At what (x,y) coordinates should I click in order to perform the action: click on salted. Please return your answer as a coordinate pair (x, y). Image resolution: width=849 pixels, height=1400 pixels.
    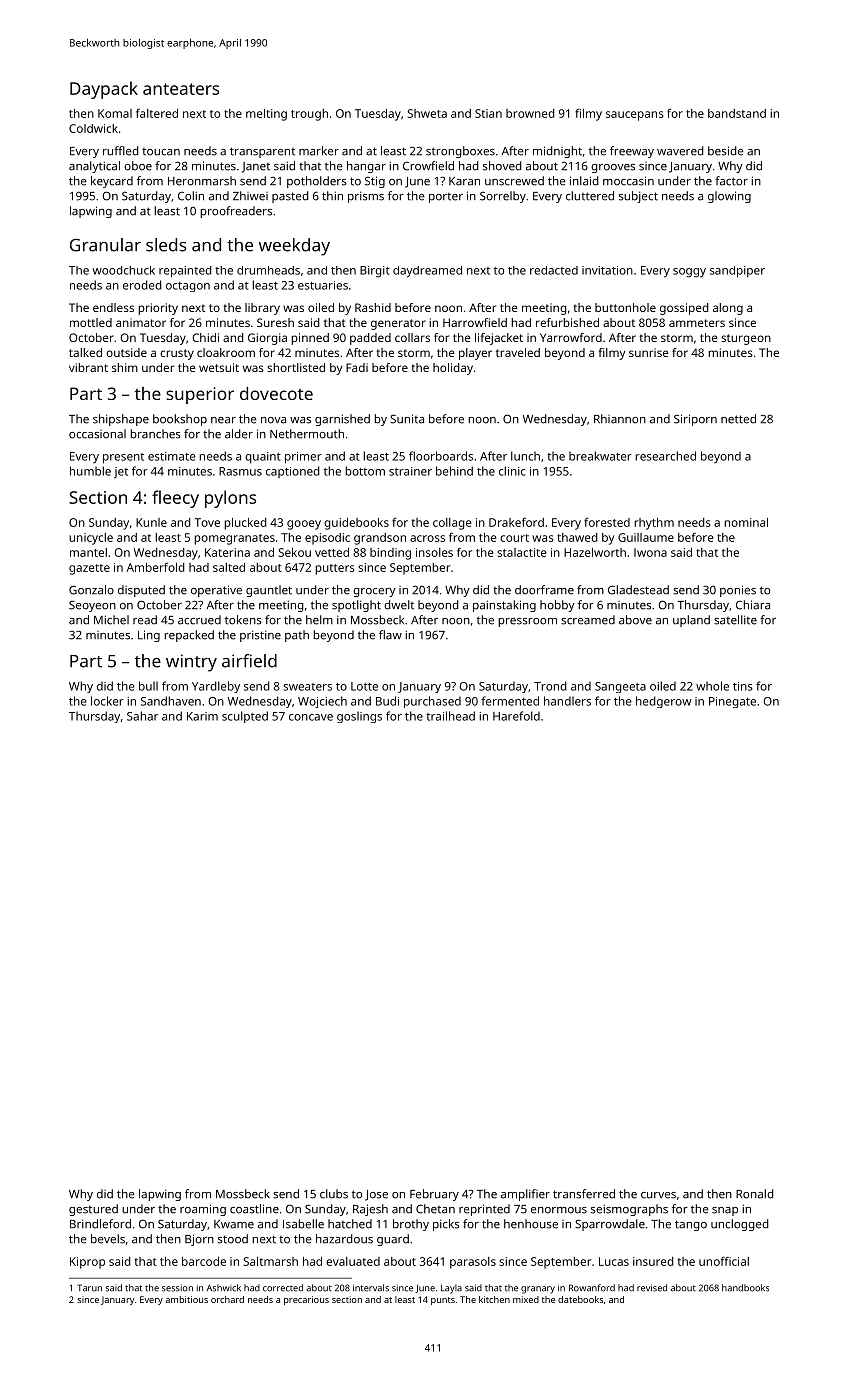
    Looking at the image, I should click on (229, 567).
